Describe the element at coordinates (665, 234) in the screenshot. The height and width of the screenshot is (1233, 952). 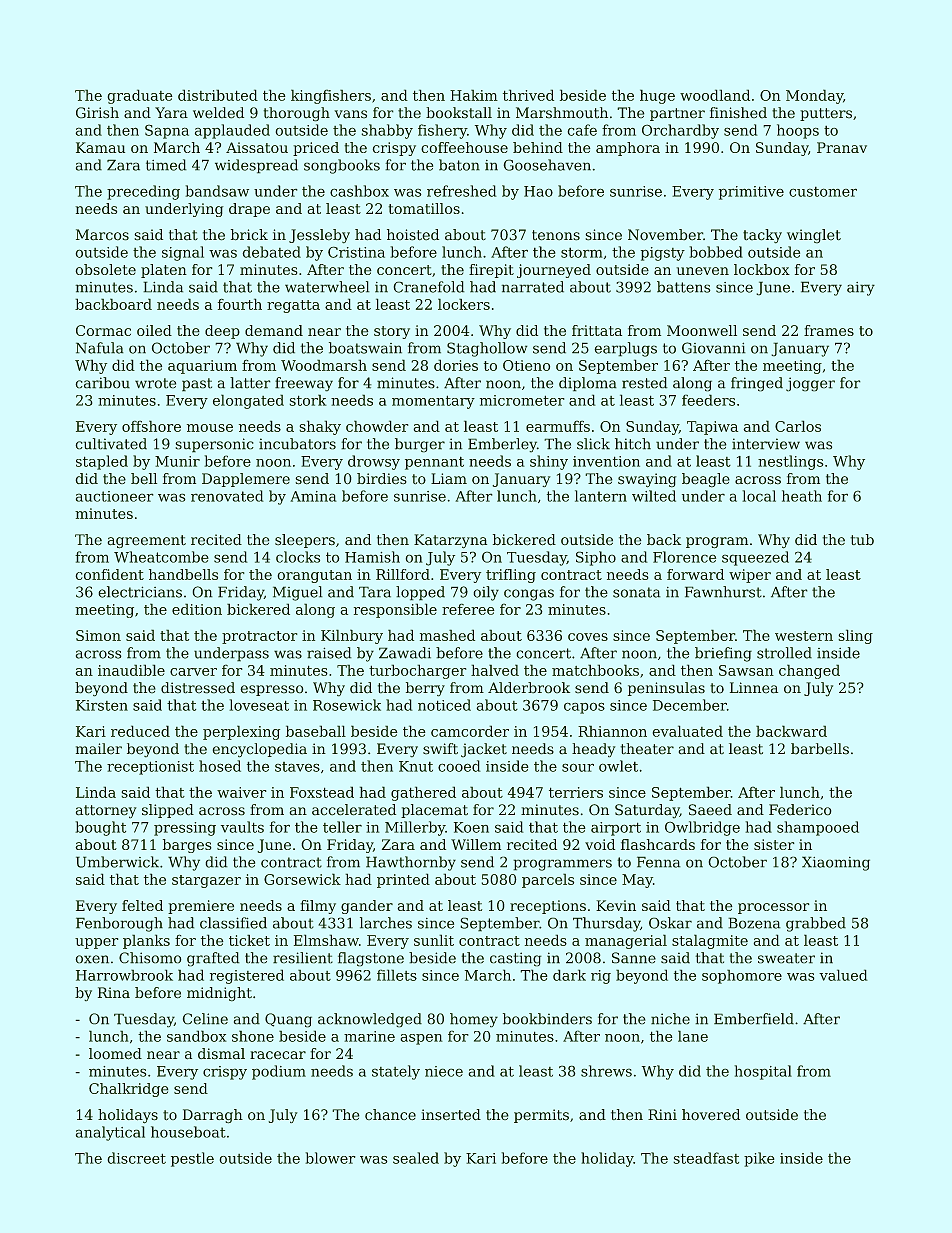
I see `November` at that location.
